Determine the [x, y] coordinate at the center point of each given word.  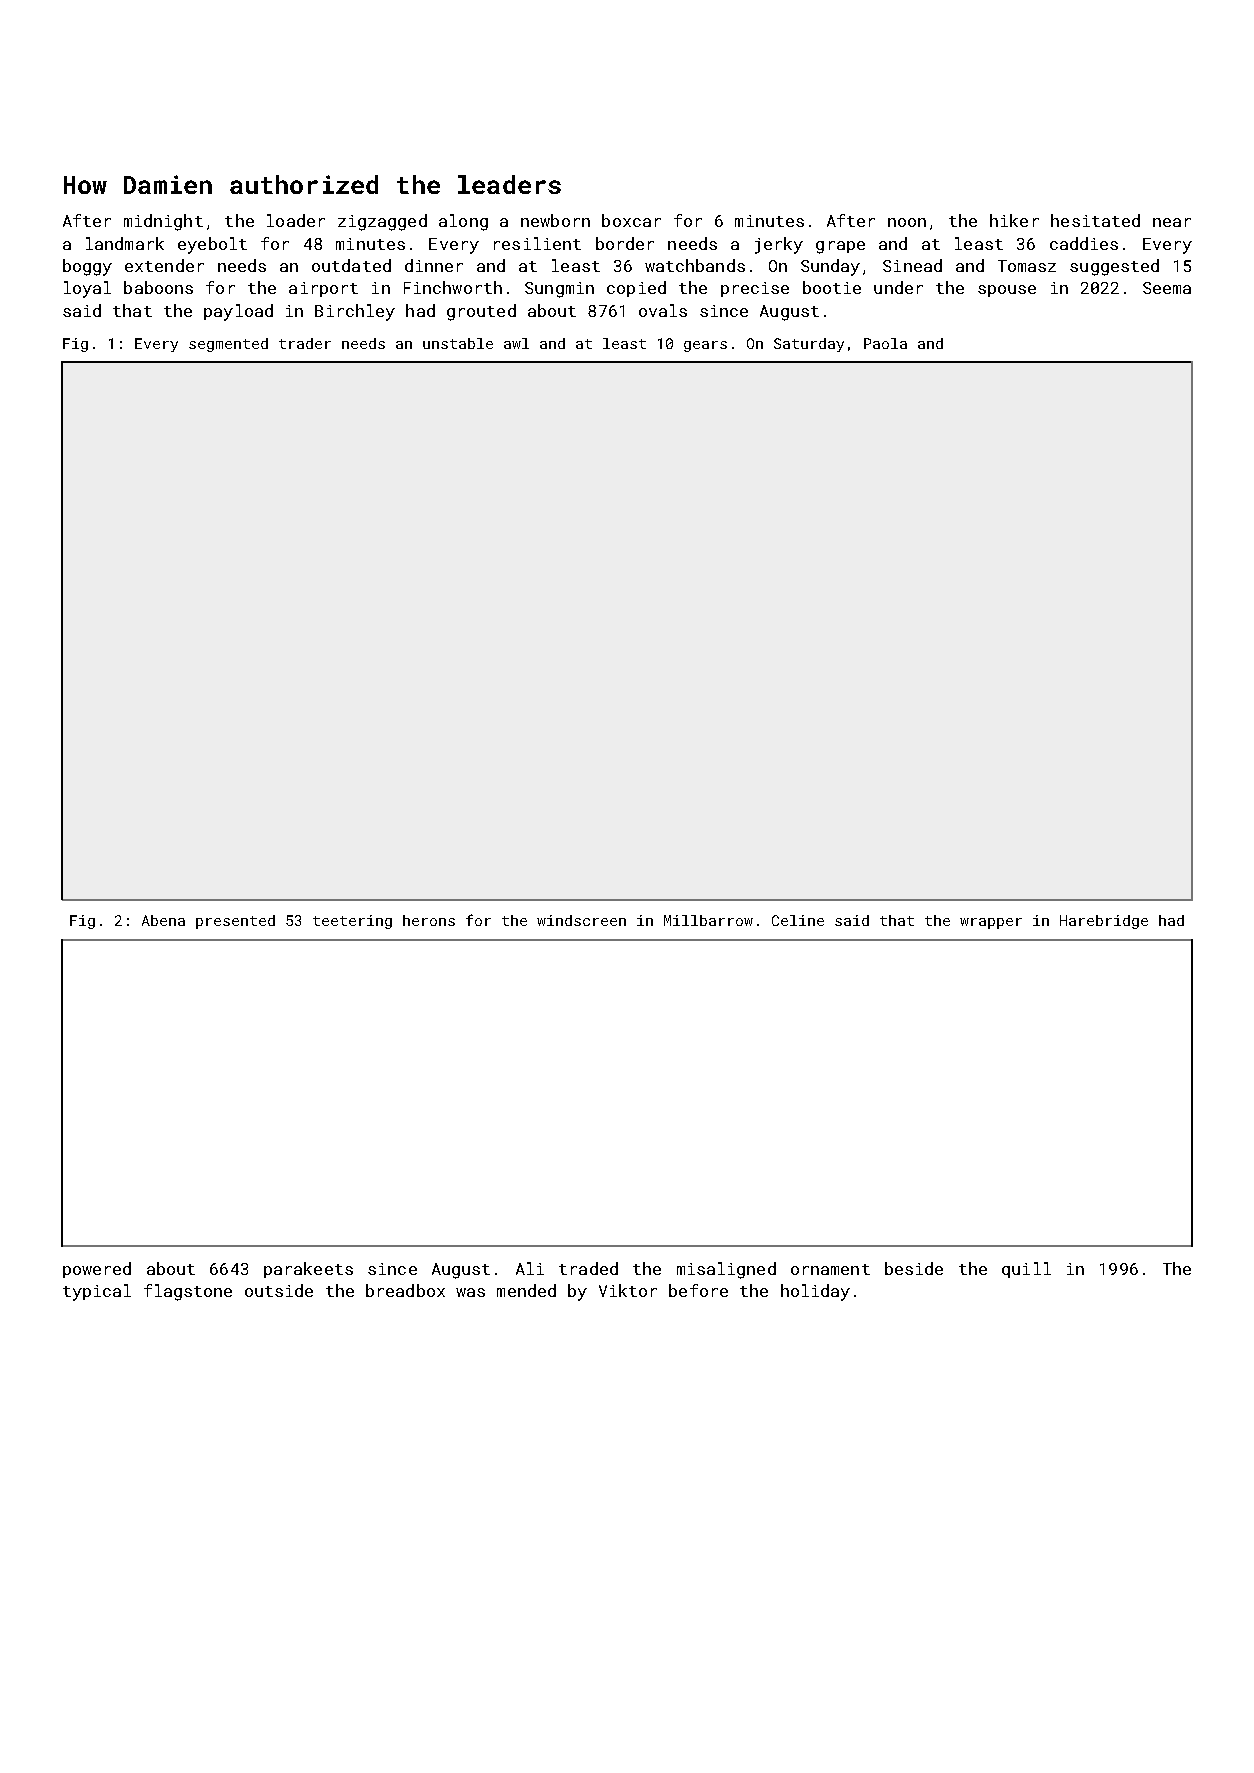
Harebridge [1104, 922]
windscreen [581, 920]
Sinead [912, 265]
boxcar [631, 220]
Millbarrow [708, 920]
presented [235, 922]
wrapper [991, 923]
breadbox [405, 1290]
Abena [163, 920]
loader [296, 220]
